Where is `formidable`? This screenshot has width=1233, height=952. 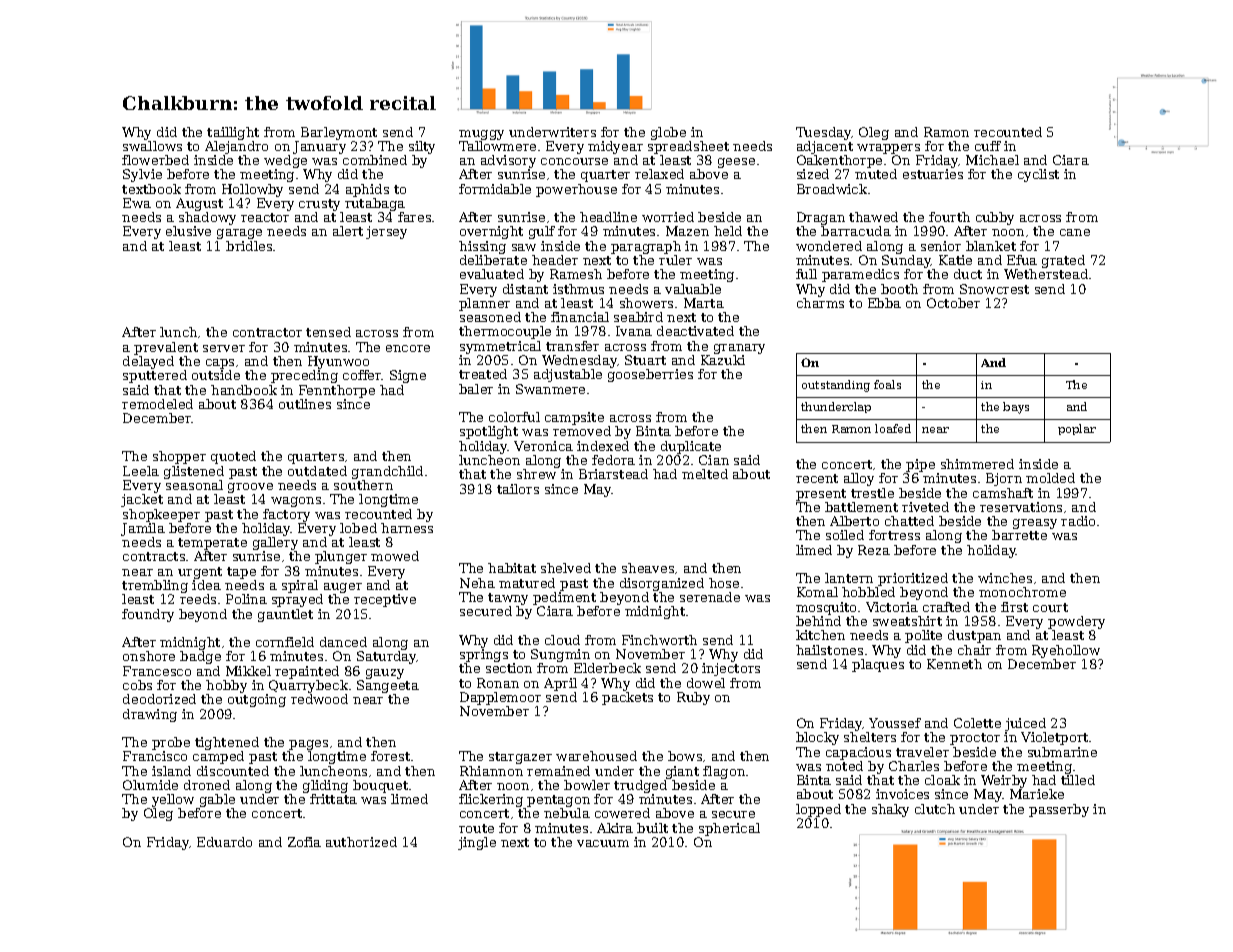
formidable is located at coordinates (495, 189).
